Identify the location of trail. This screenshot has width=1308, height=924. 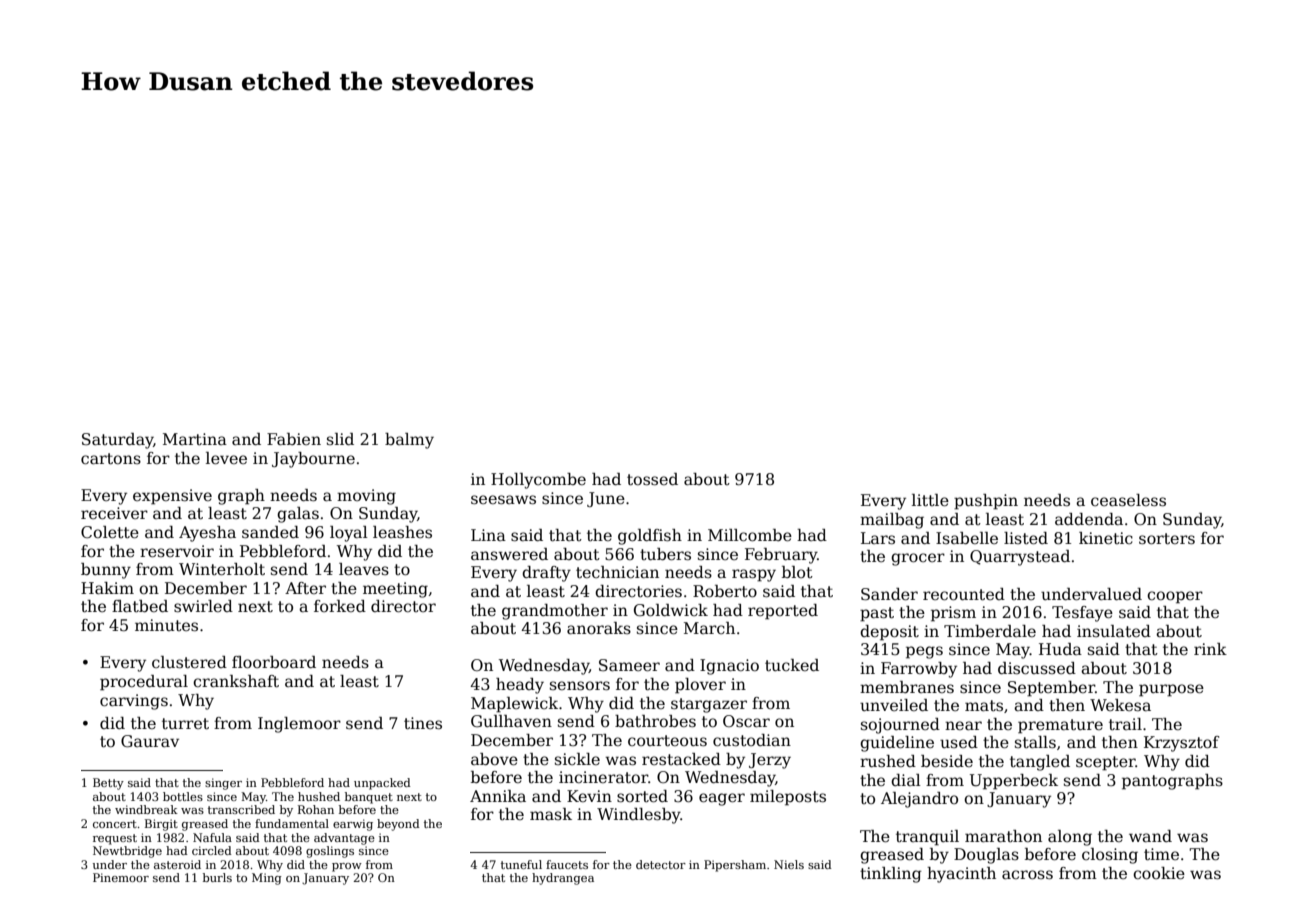
(1125, 724).
